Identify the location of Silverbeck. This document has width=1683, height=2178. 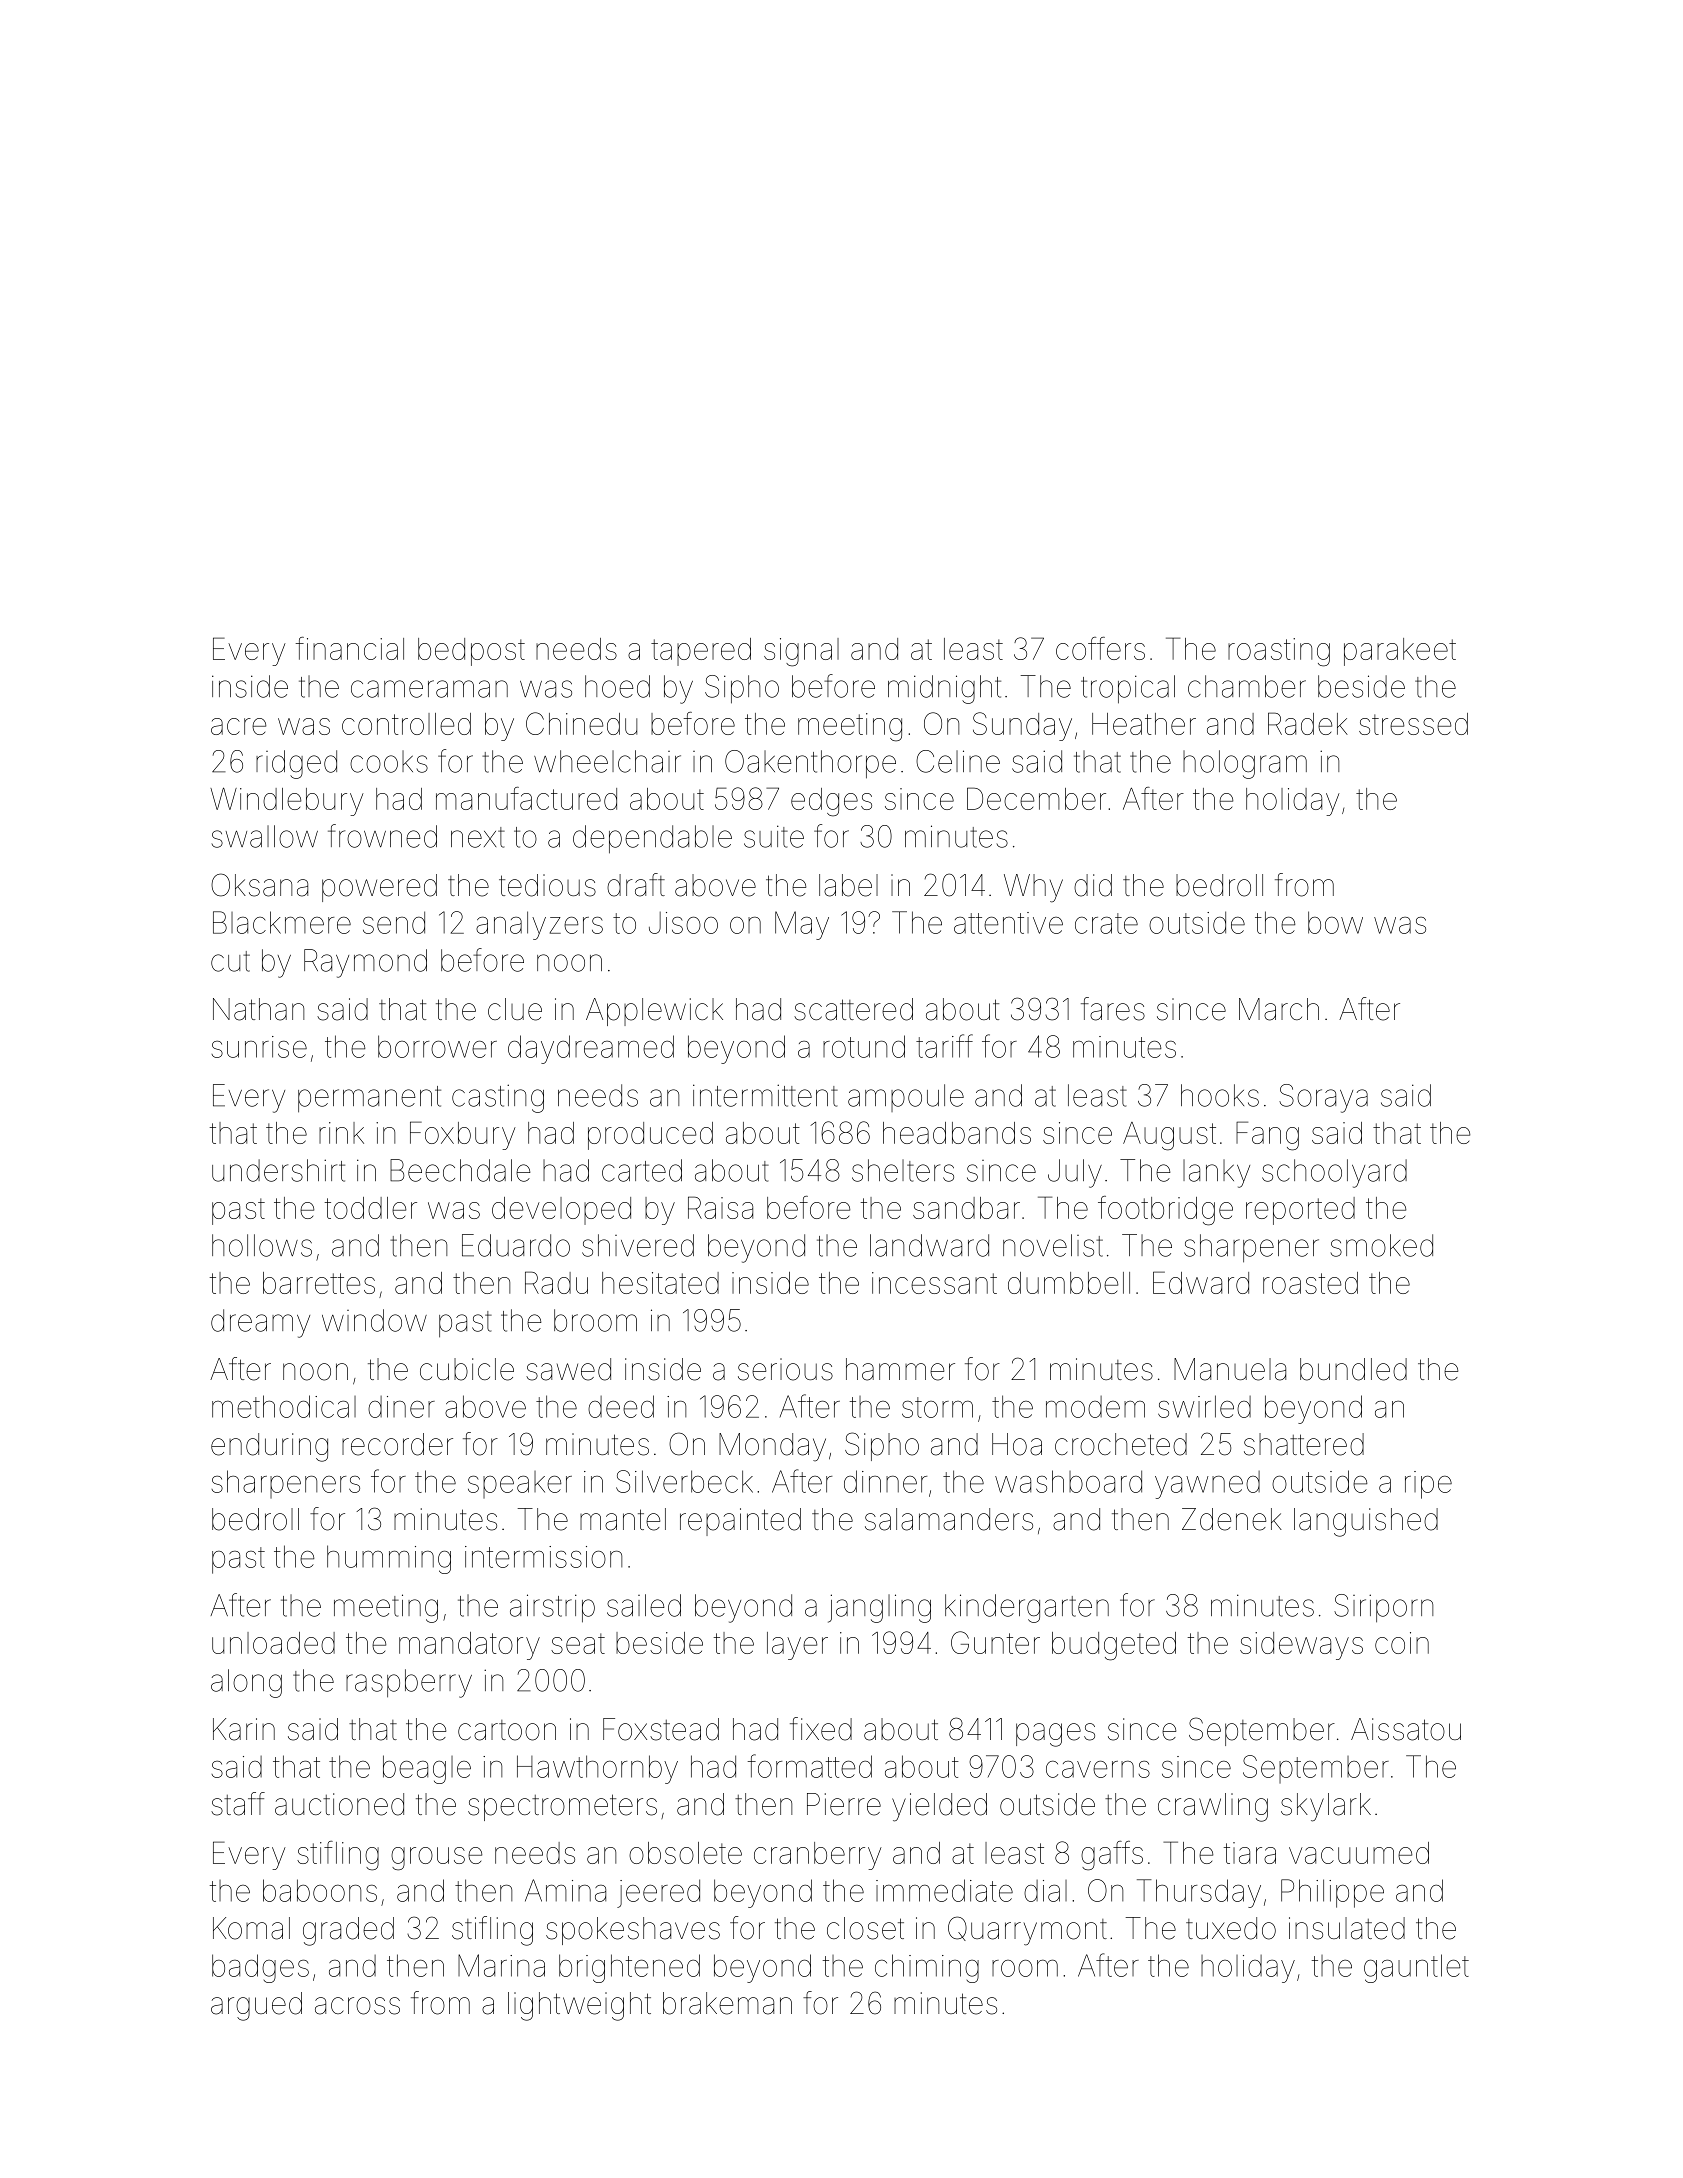
(684, 1481).
